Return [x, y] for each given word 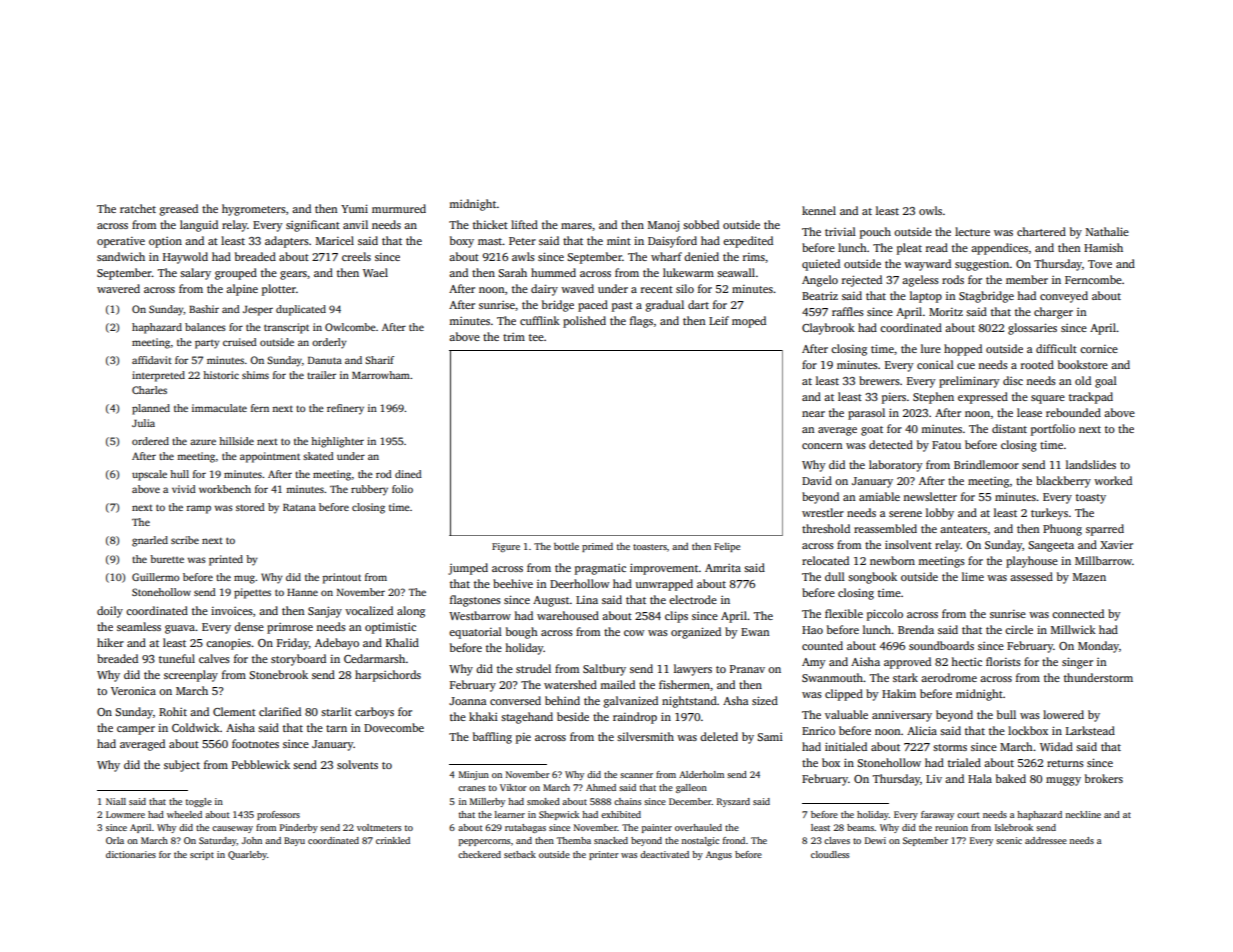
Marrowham [381, 375]
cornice [1099, 349]
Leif [719, 320]
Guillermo [155, 577]
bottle [566, 546]
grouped [236, 274]
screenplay [191, 676]
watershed [570, 684]
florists [1003, 661]
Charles [149, 390]
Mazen [1089, 577]
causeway [232, 829]
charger [1053, 313]
